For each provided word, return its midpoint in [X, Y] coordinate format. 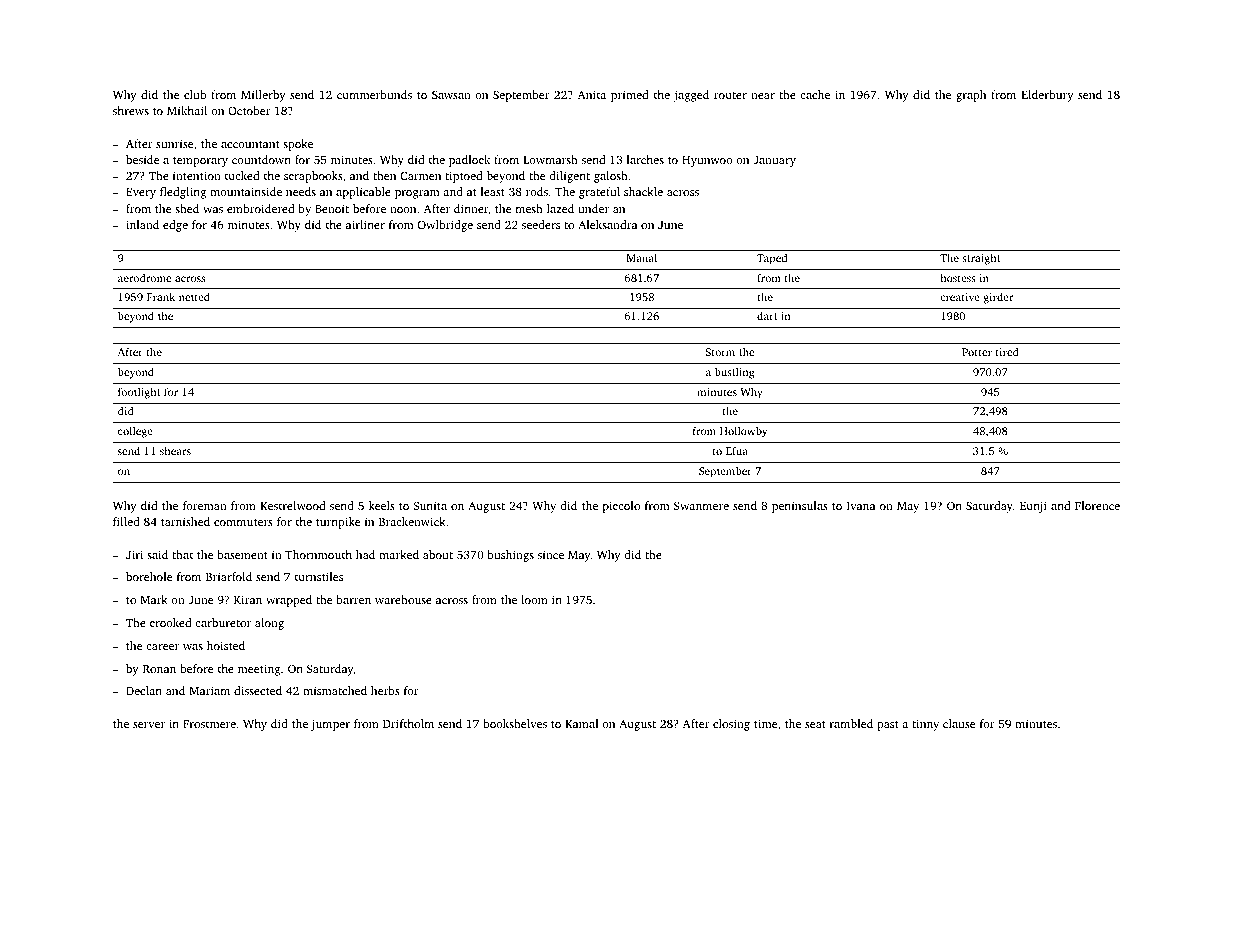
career [162, 647]
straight [981, 259]
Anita [592, 94]
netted [194, 296]
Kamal [581, 723]
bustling [734, 373]
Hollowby [744, 432]
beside [142, 159]
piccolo [621, 507]
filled [126, 521]
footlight [139, 393]
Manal [642, 257]
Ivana [861, 506]
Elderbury [1047, 96]
